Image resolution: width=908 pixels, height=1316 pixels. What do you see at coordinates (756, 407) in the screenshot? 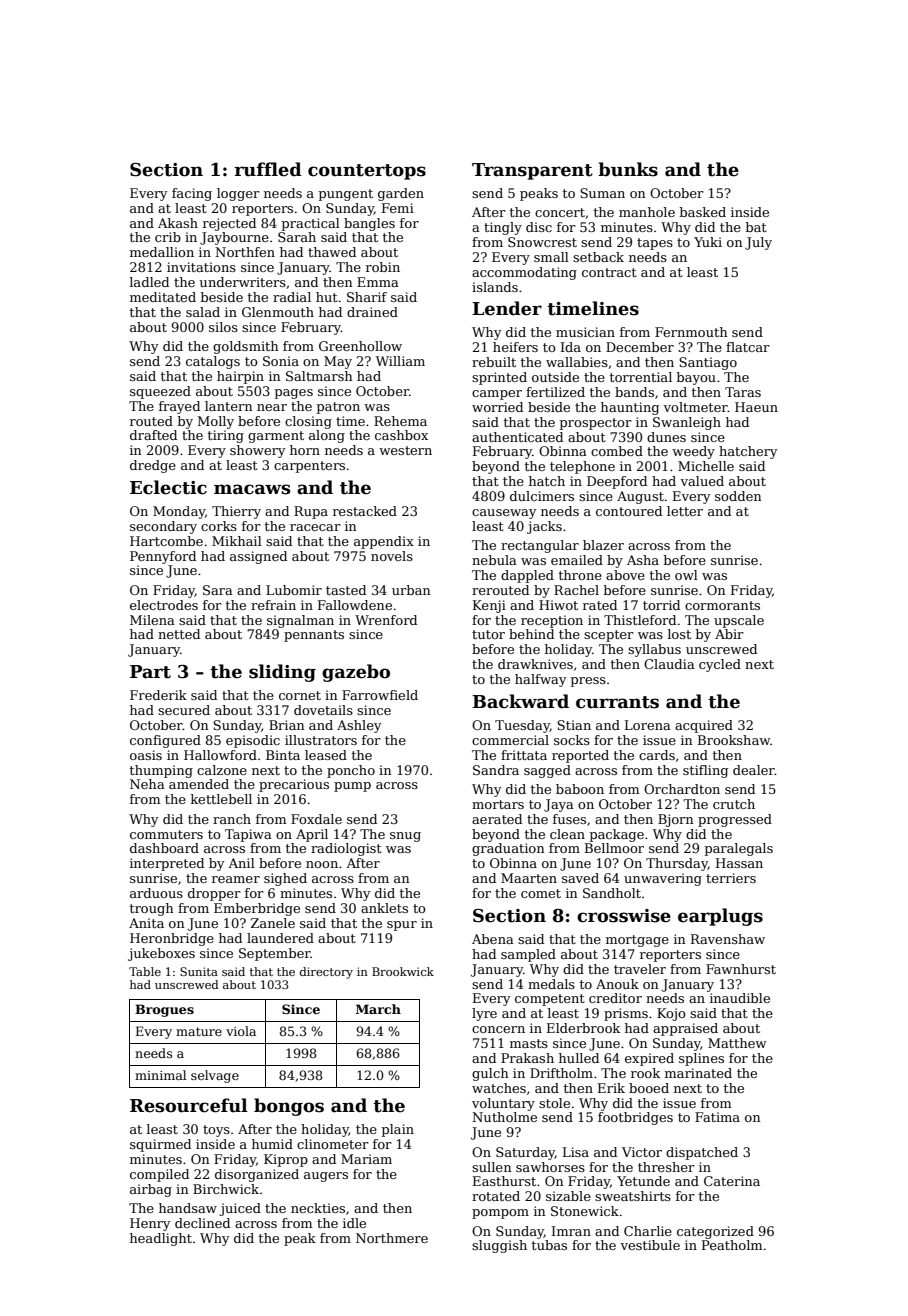
I see `Haeun` at bounding box center [756, 407].
